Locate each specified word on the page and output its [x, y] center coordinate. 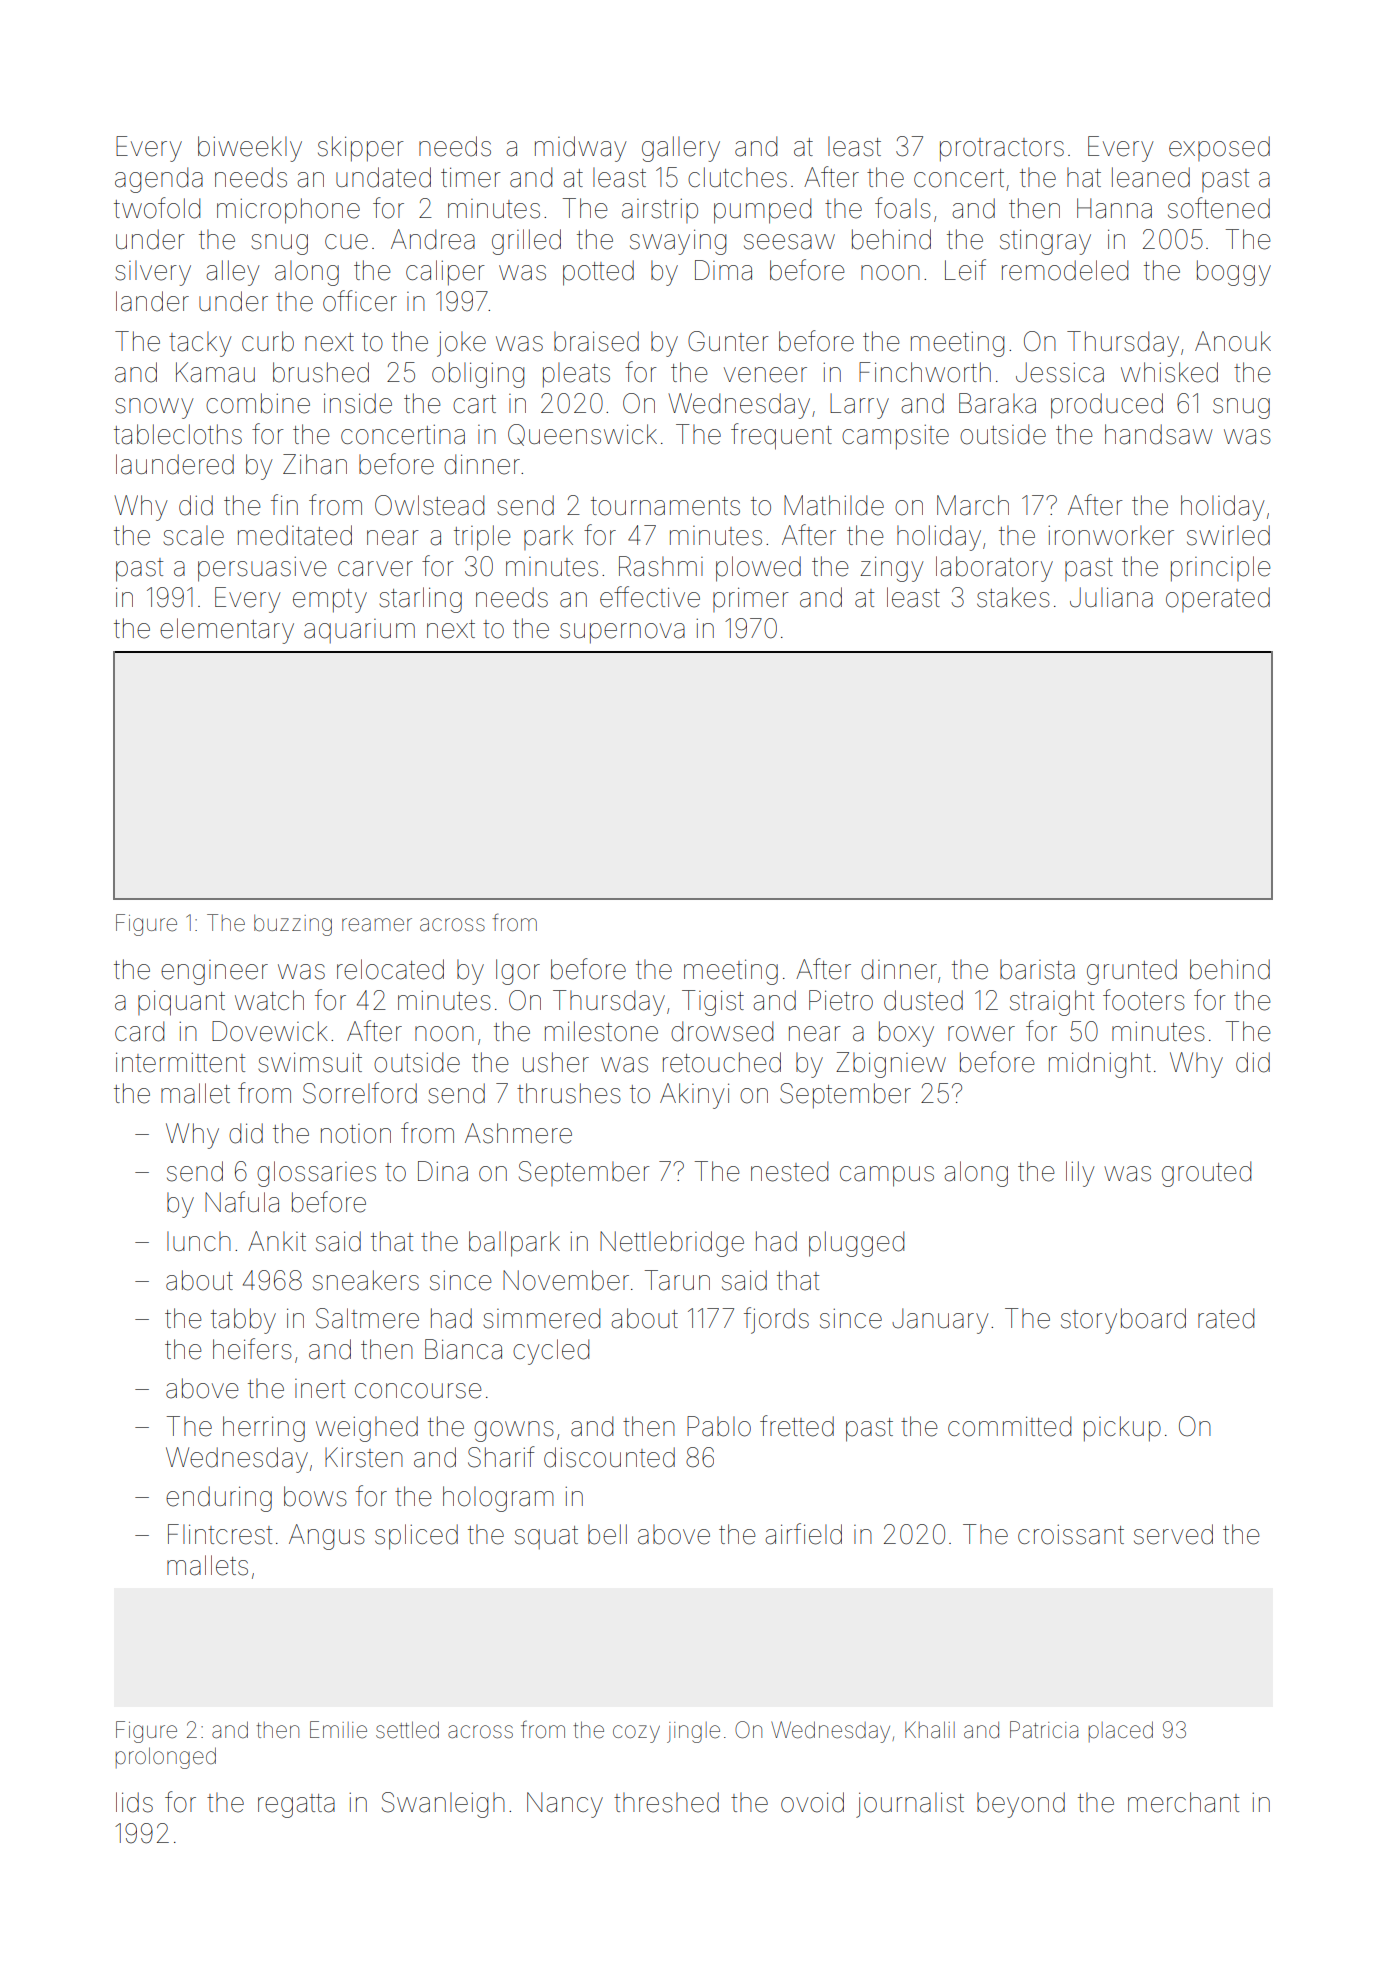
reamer [377, 925]
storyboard [1123, 1321]
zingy [891, 569]
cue [346, 242]
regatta [296, 1806]
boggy [1234, 273]
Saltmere [367, 1318]
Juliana [1111, 597]
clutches [737, 177]
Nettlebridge [672, 1244]
